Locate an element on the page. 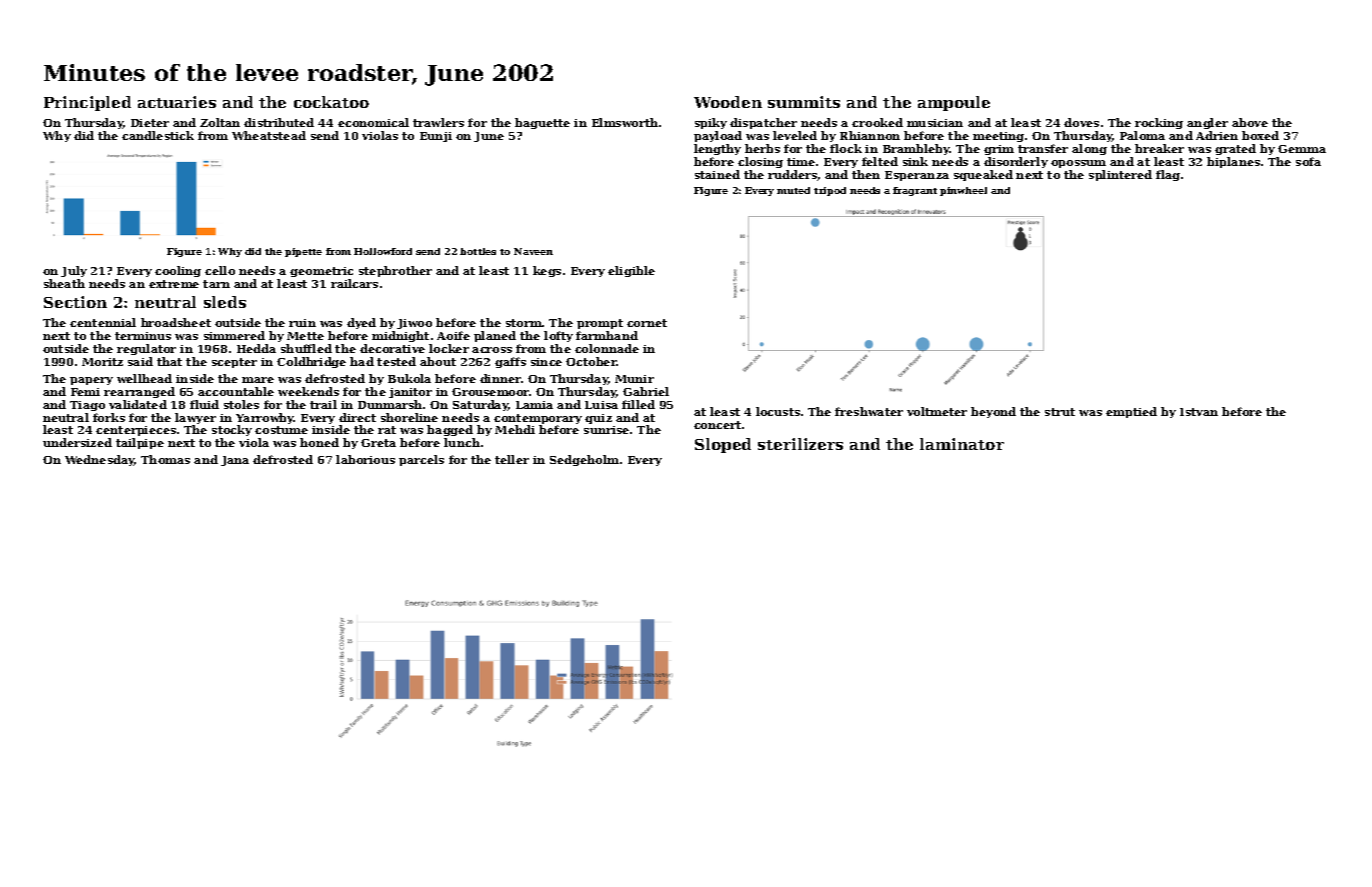 This document has height=887, width=1372. stained is located at coordinates (717, 174).
